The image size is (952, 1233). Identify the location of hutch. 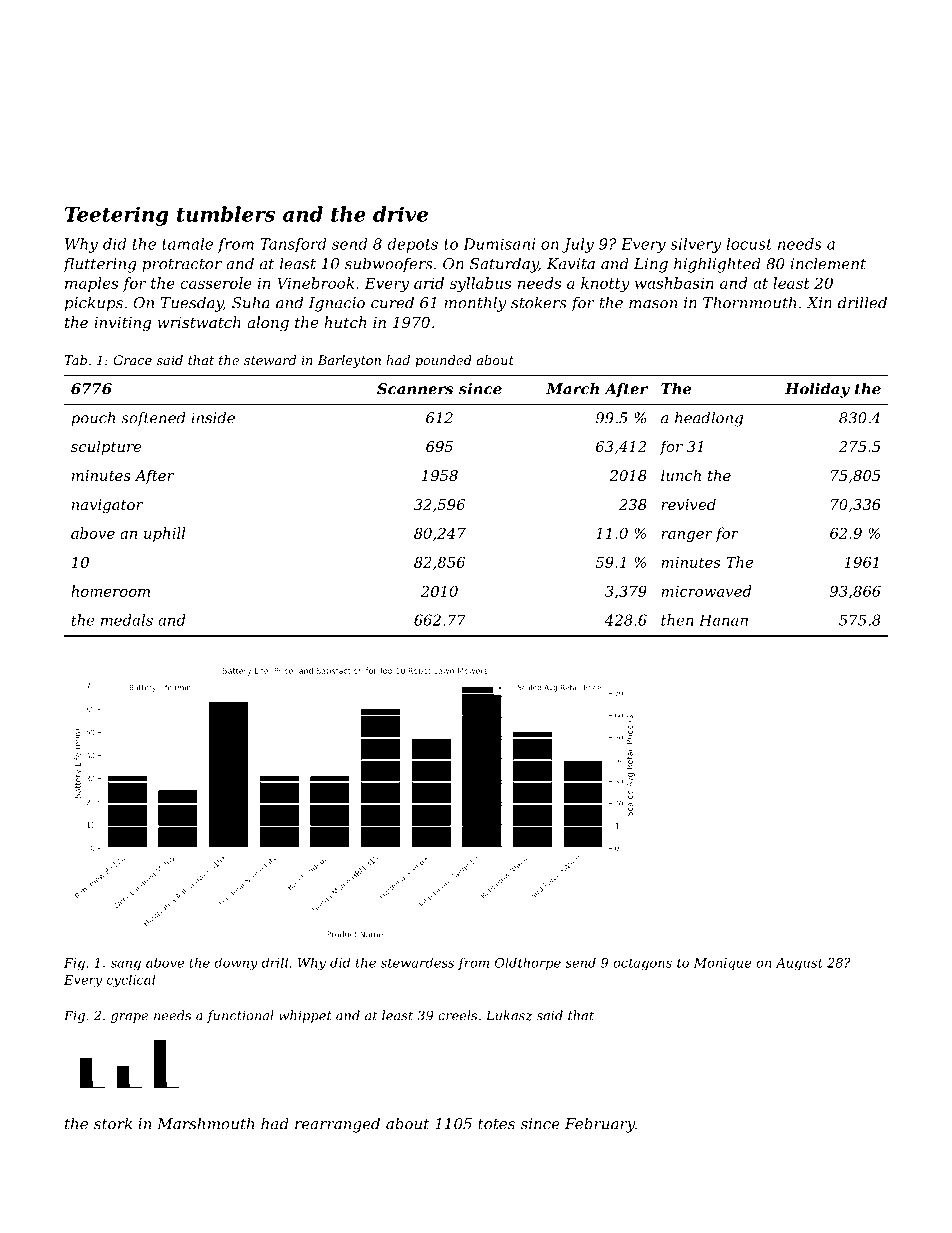
(345, 322).
